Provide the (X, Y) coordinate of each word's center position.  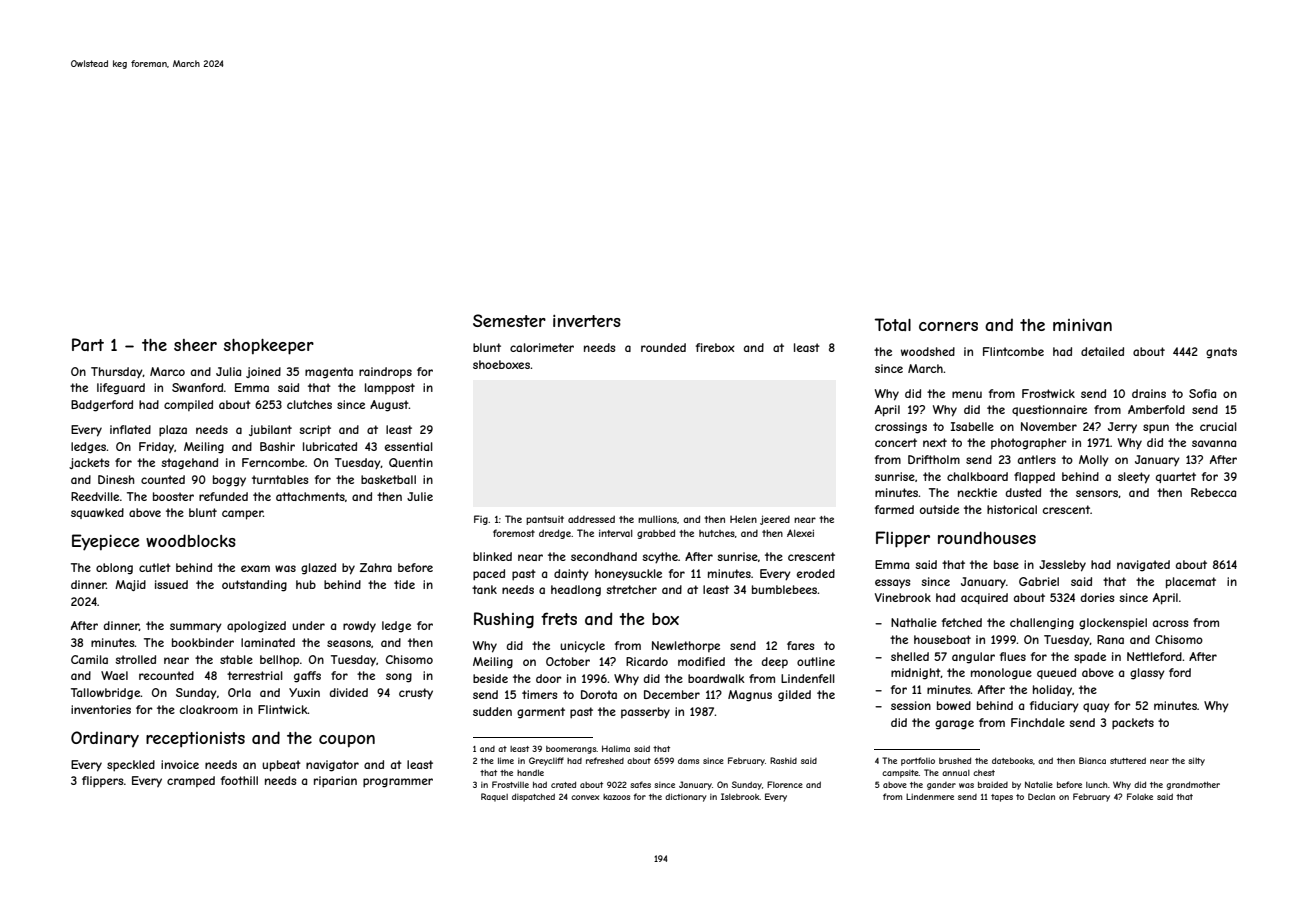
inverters (587, 321)
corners (948, 326)
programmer (398, 783)
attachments (310, 496)
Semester (509, 320)
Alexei (800, 533)
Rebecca (1213, 492)
